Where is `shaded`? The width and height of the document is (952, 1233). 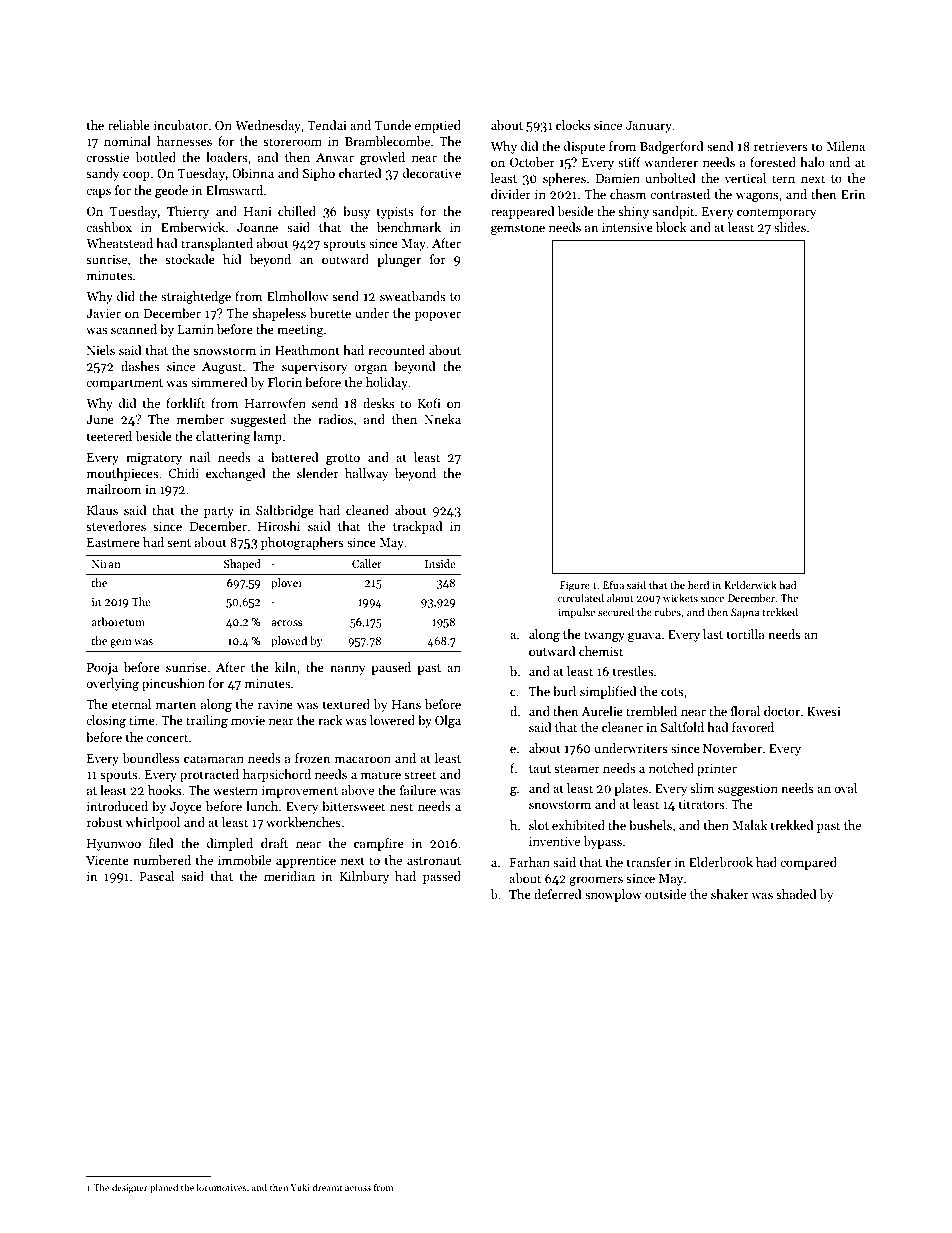 shaded is located at coordinates (796, 894).
